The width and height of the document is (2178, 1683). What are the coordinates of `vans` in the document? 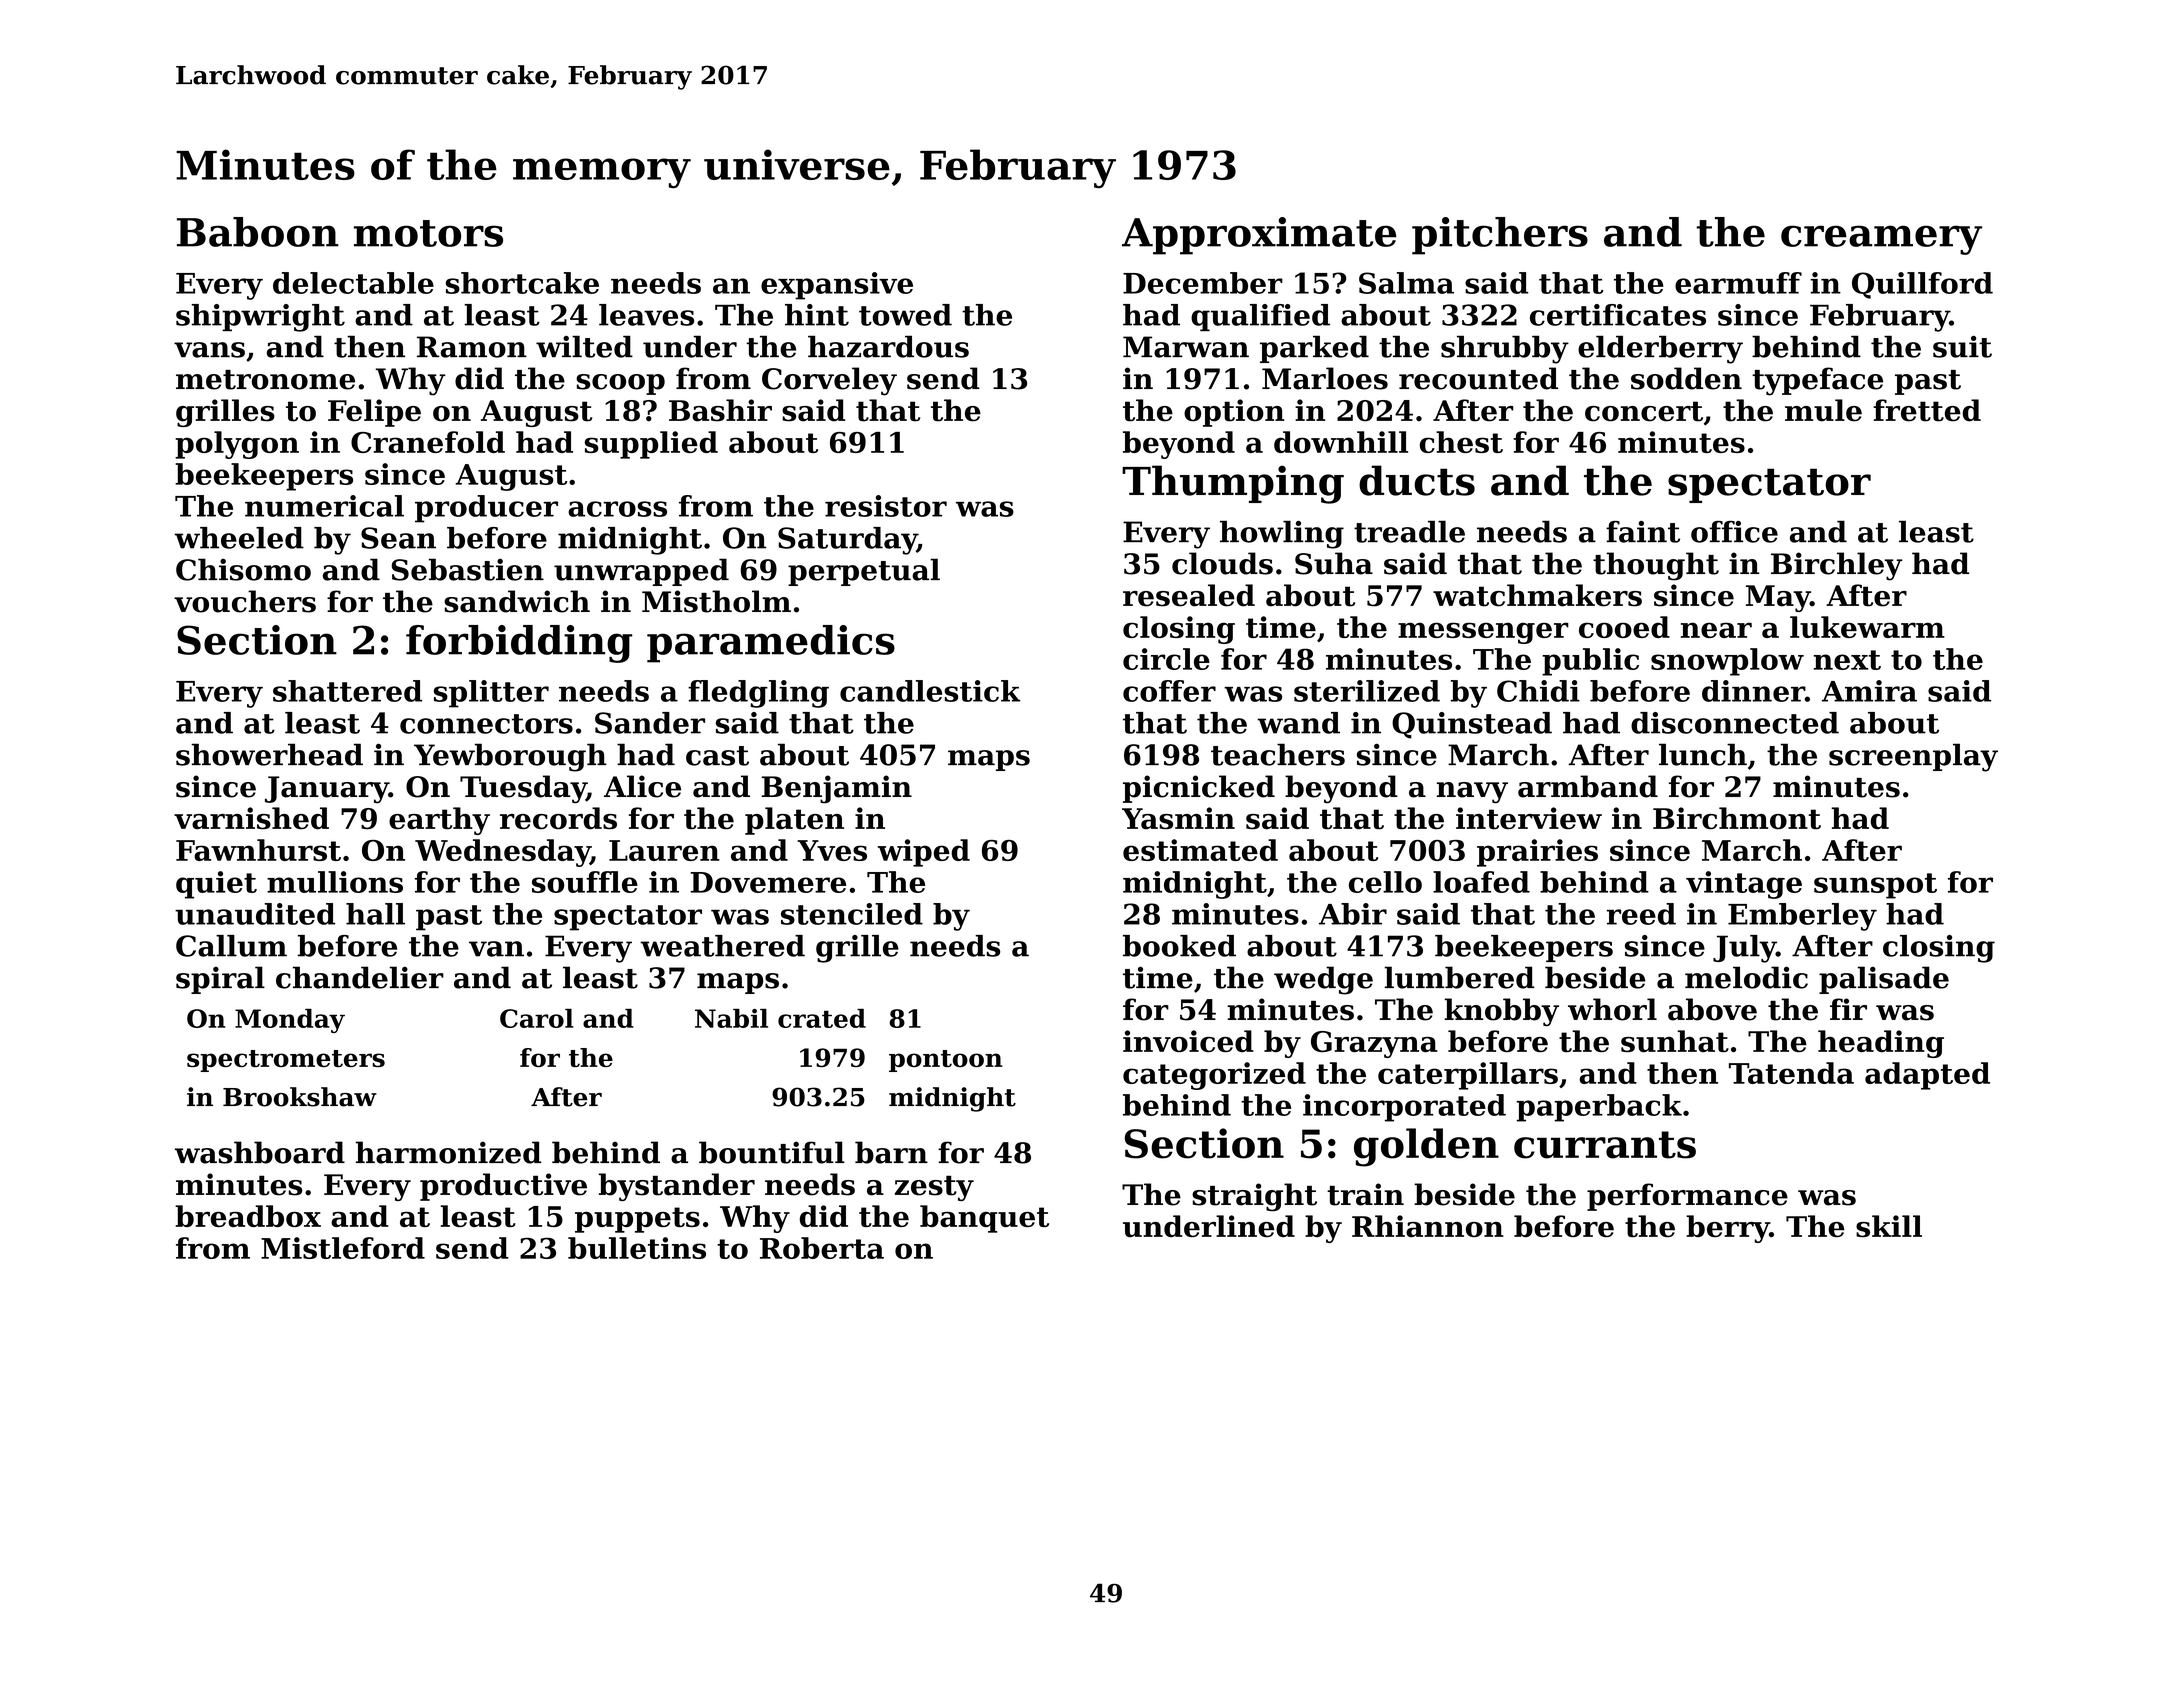 It's located at (209, 350).
